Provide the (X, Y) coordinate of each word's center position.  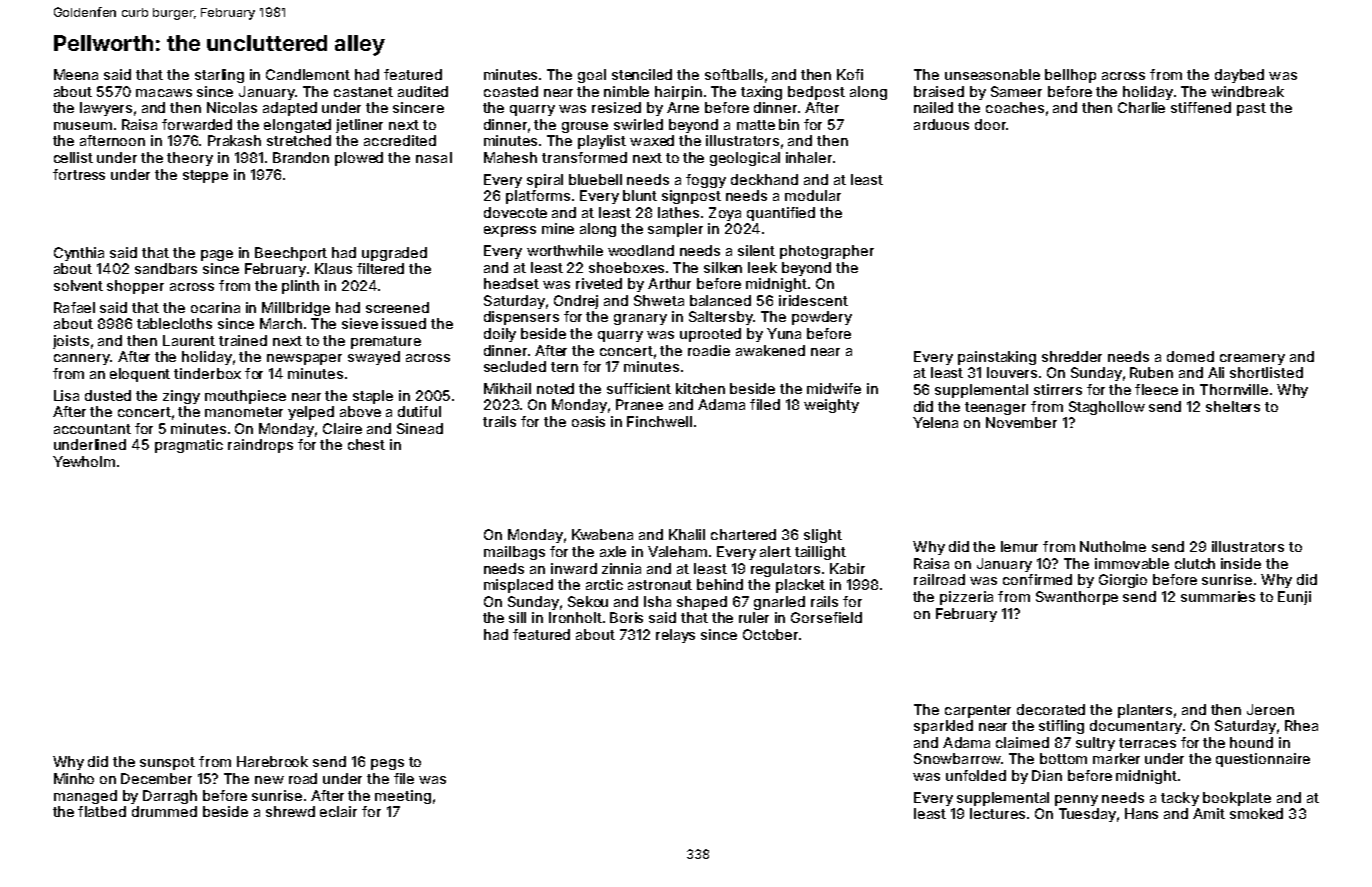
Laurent (189, 340)
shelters (1233, 406)
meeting (403, 797)
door (990, 124)
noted (555, 388)
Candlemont (308, 74)
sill (517, 617)
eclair (338, 811)
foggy (706, 181)
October (770, 634)
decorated (1051, 709)
